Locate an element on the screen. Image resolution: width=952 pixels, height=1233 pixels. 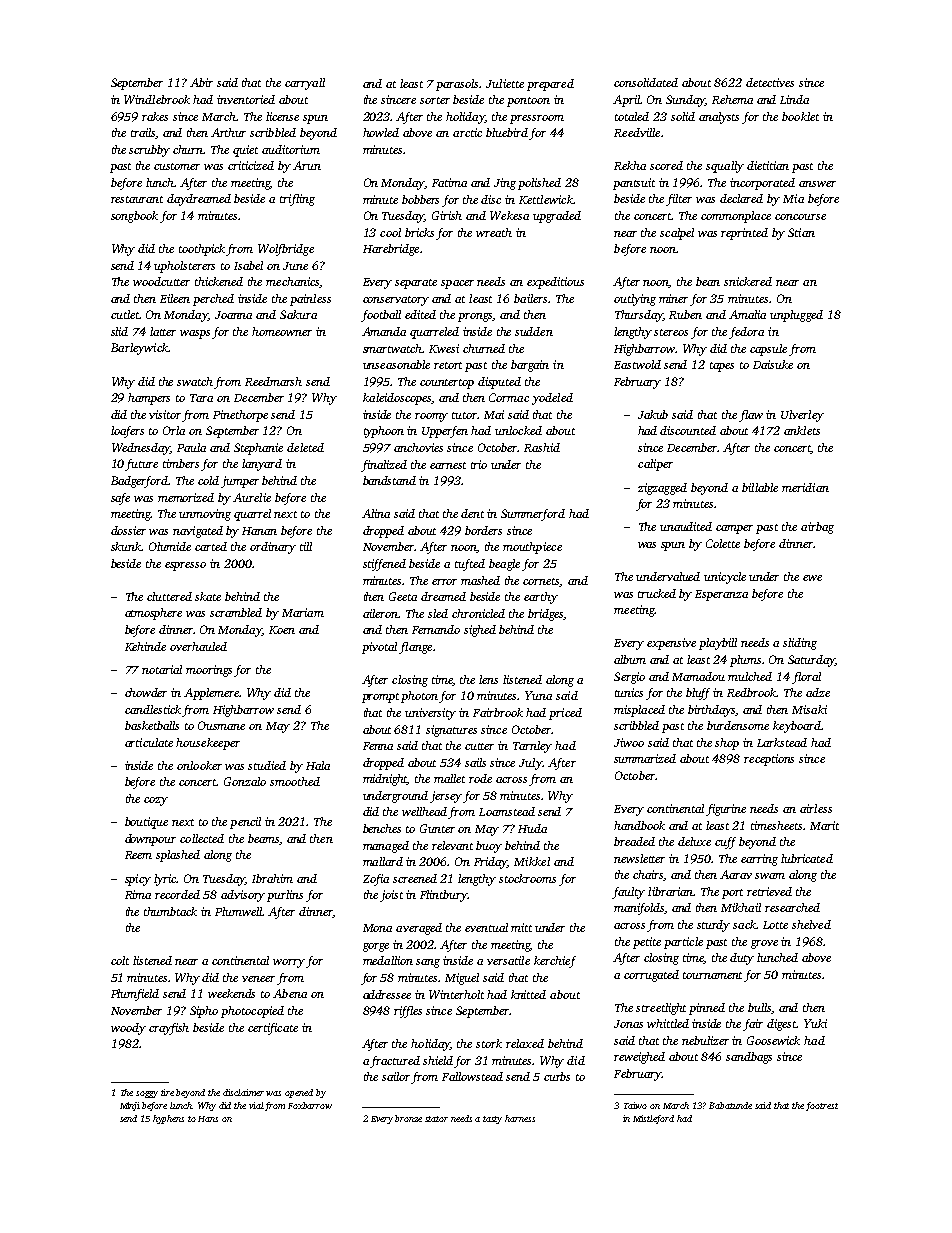
July is located at coordinates (530, 764).
